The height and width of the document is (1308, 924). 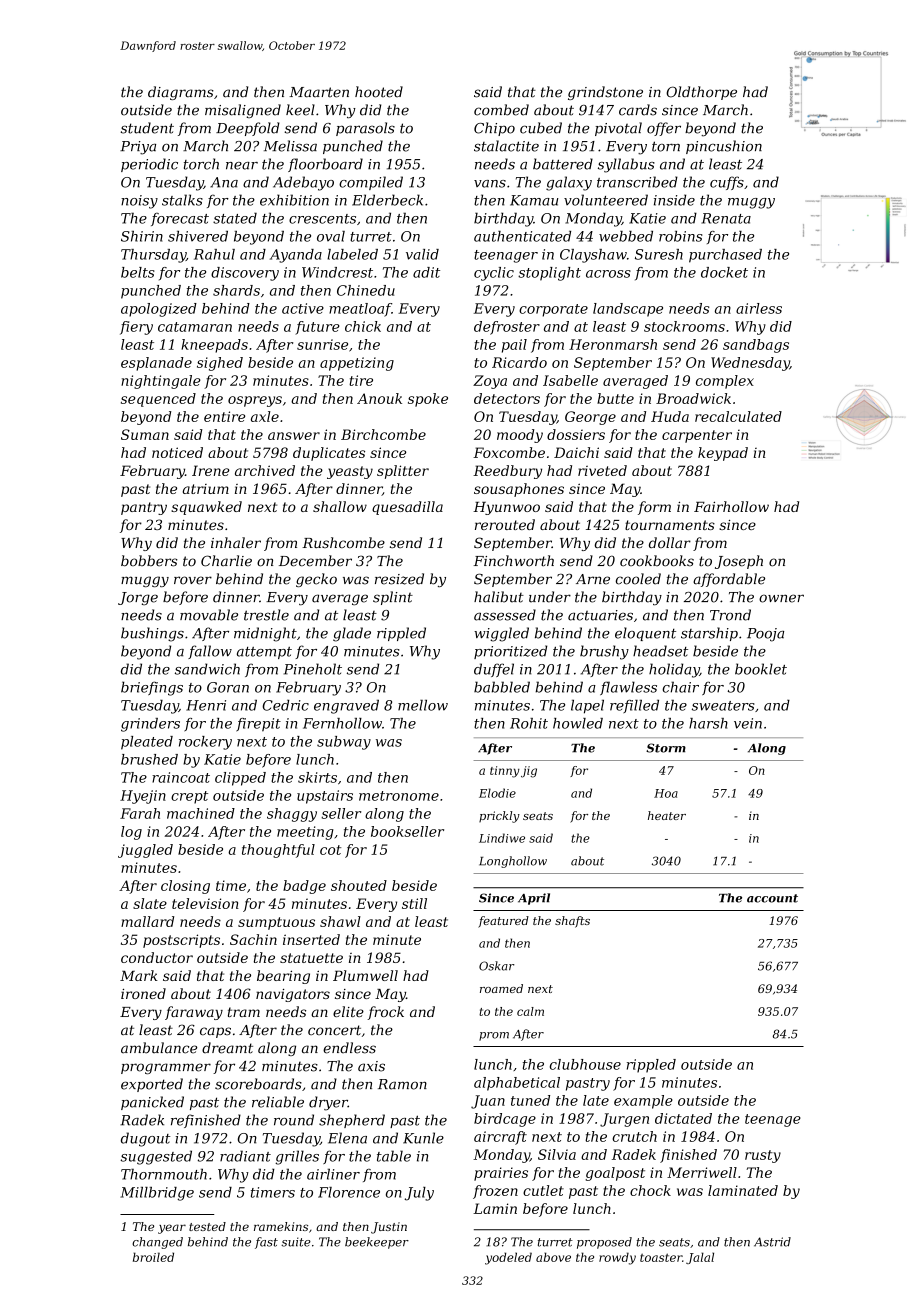 I want to click on shards, so click(x=236, y=290).
